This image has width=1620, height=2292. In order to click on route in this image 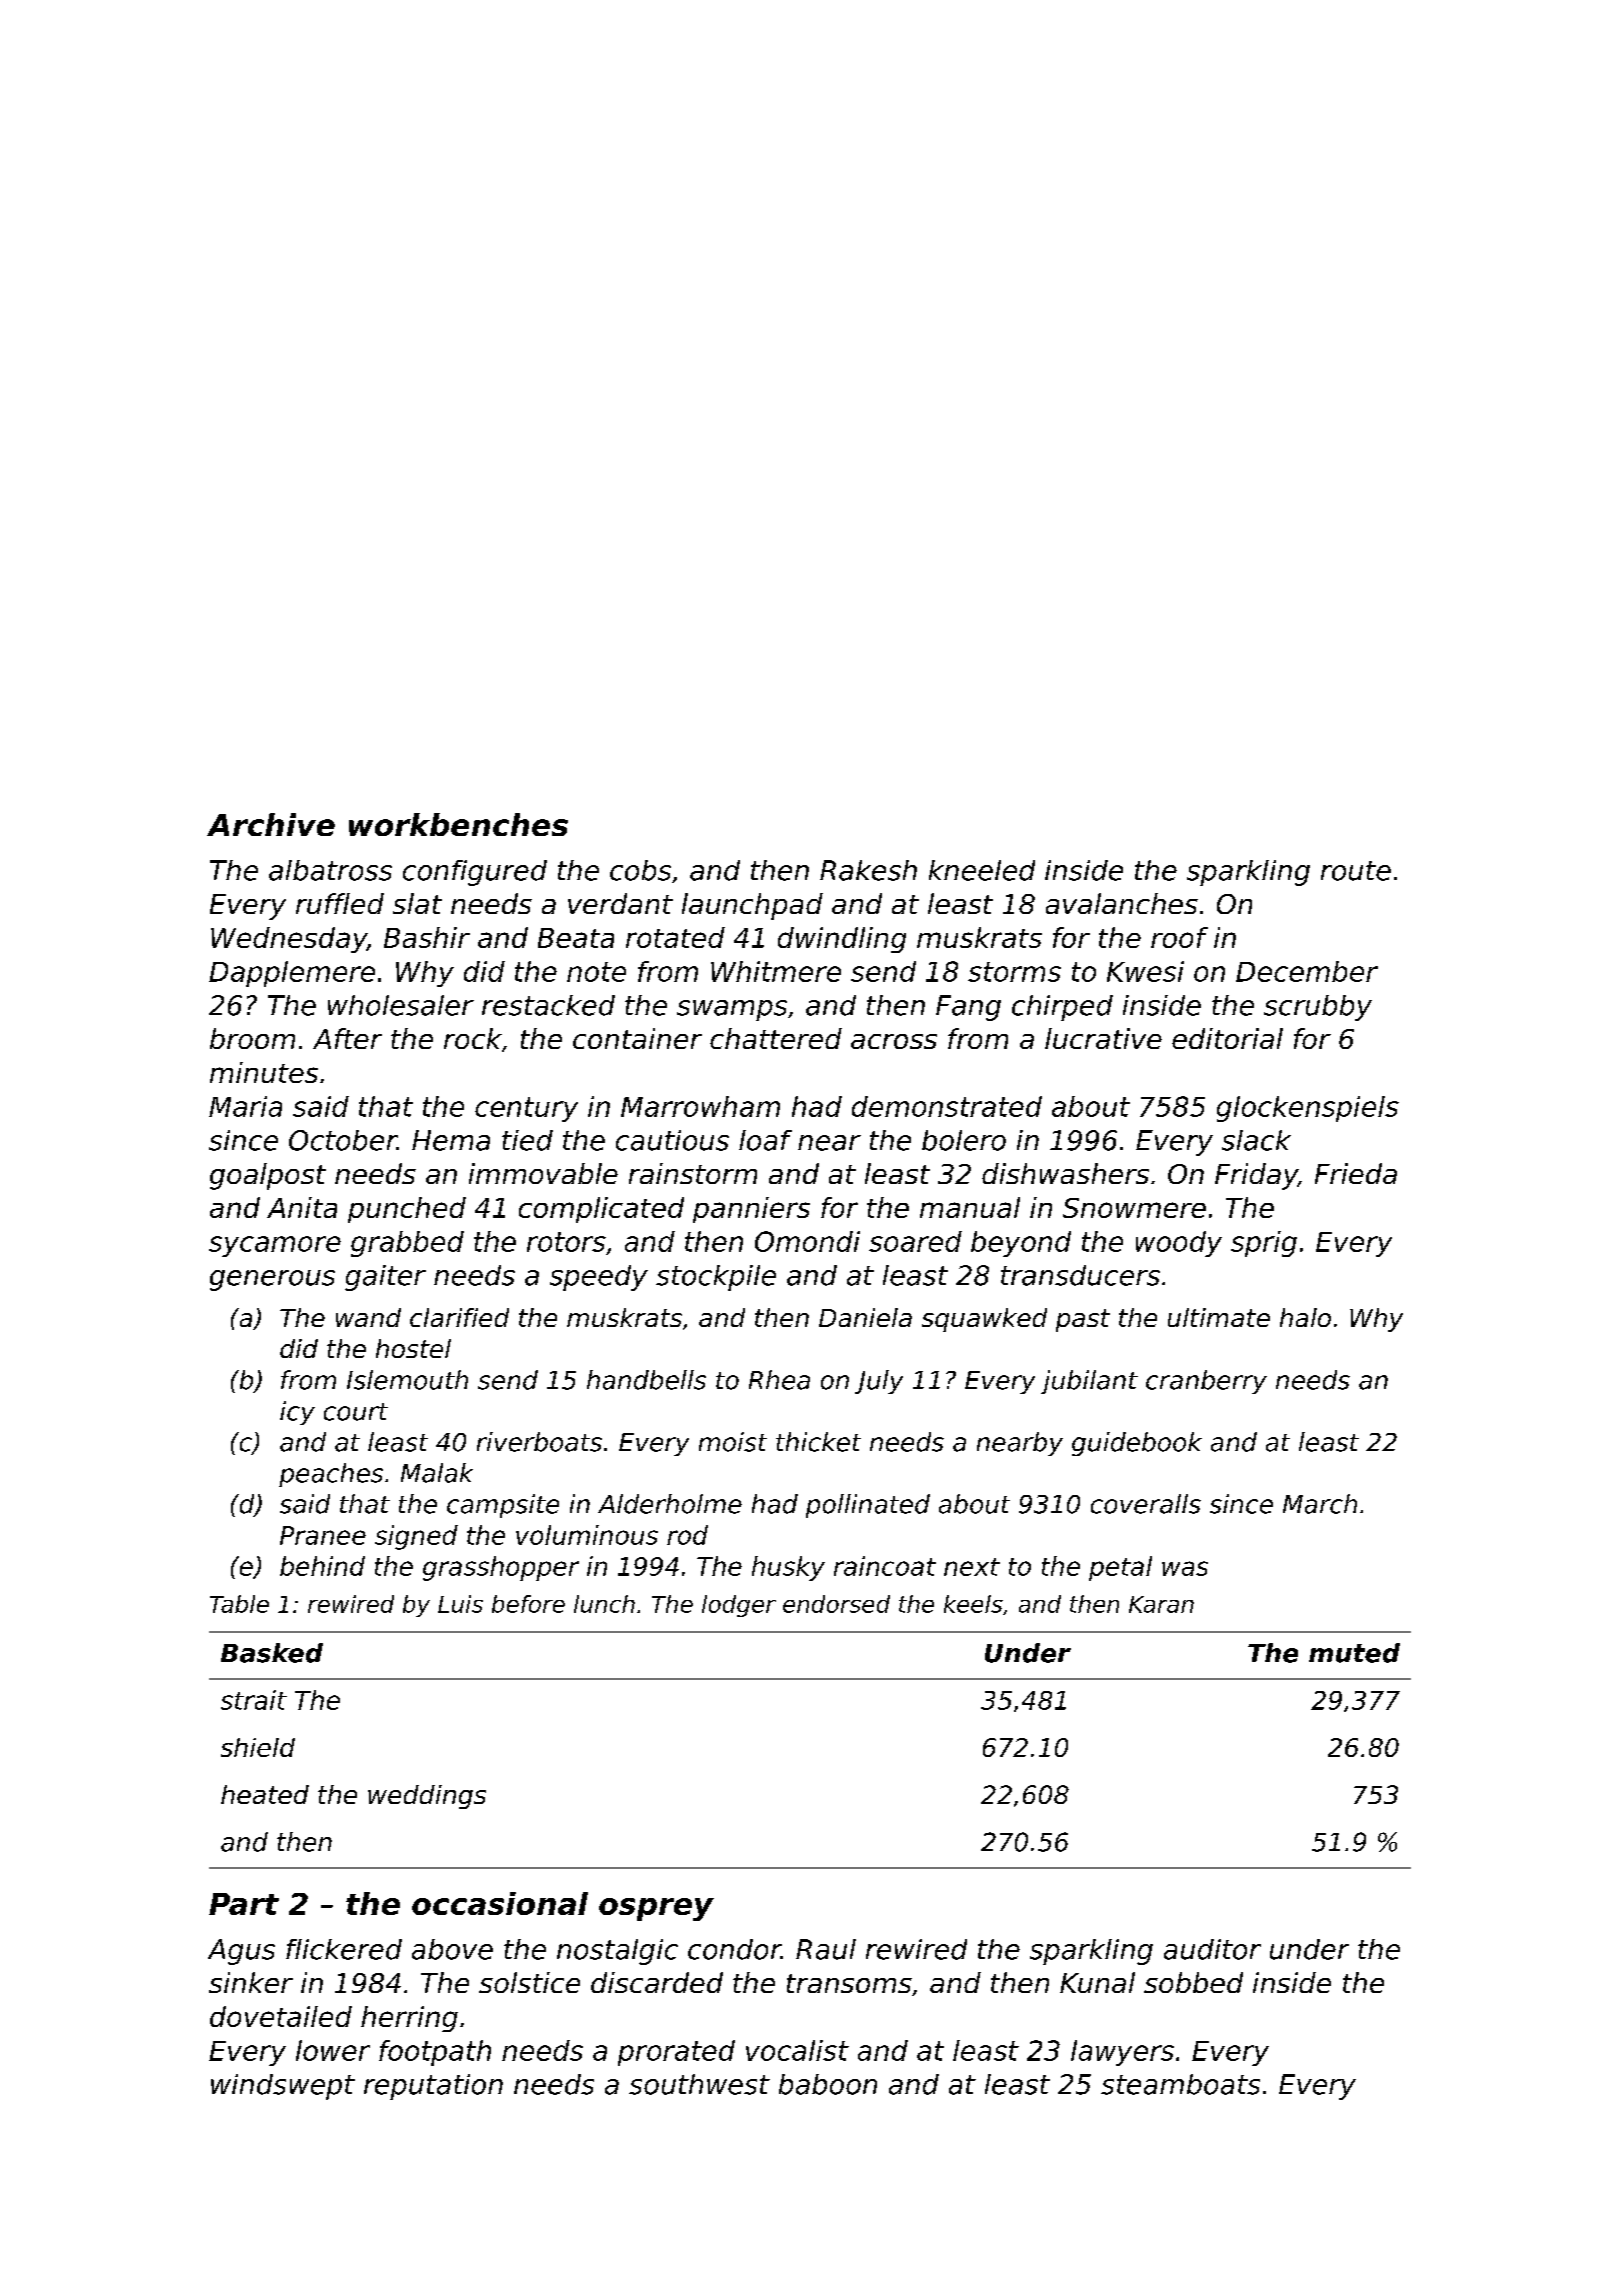, I will do `click(1356, 871)`.
